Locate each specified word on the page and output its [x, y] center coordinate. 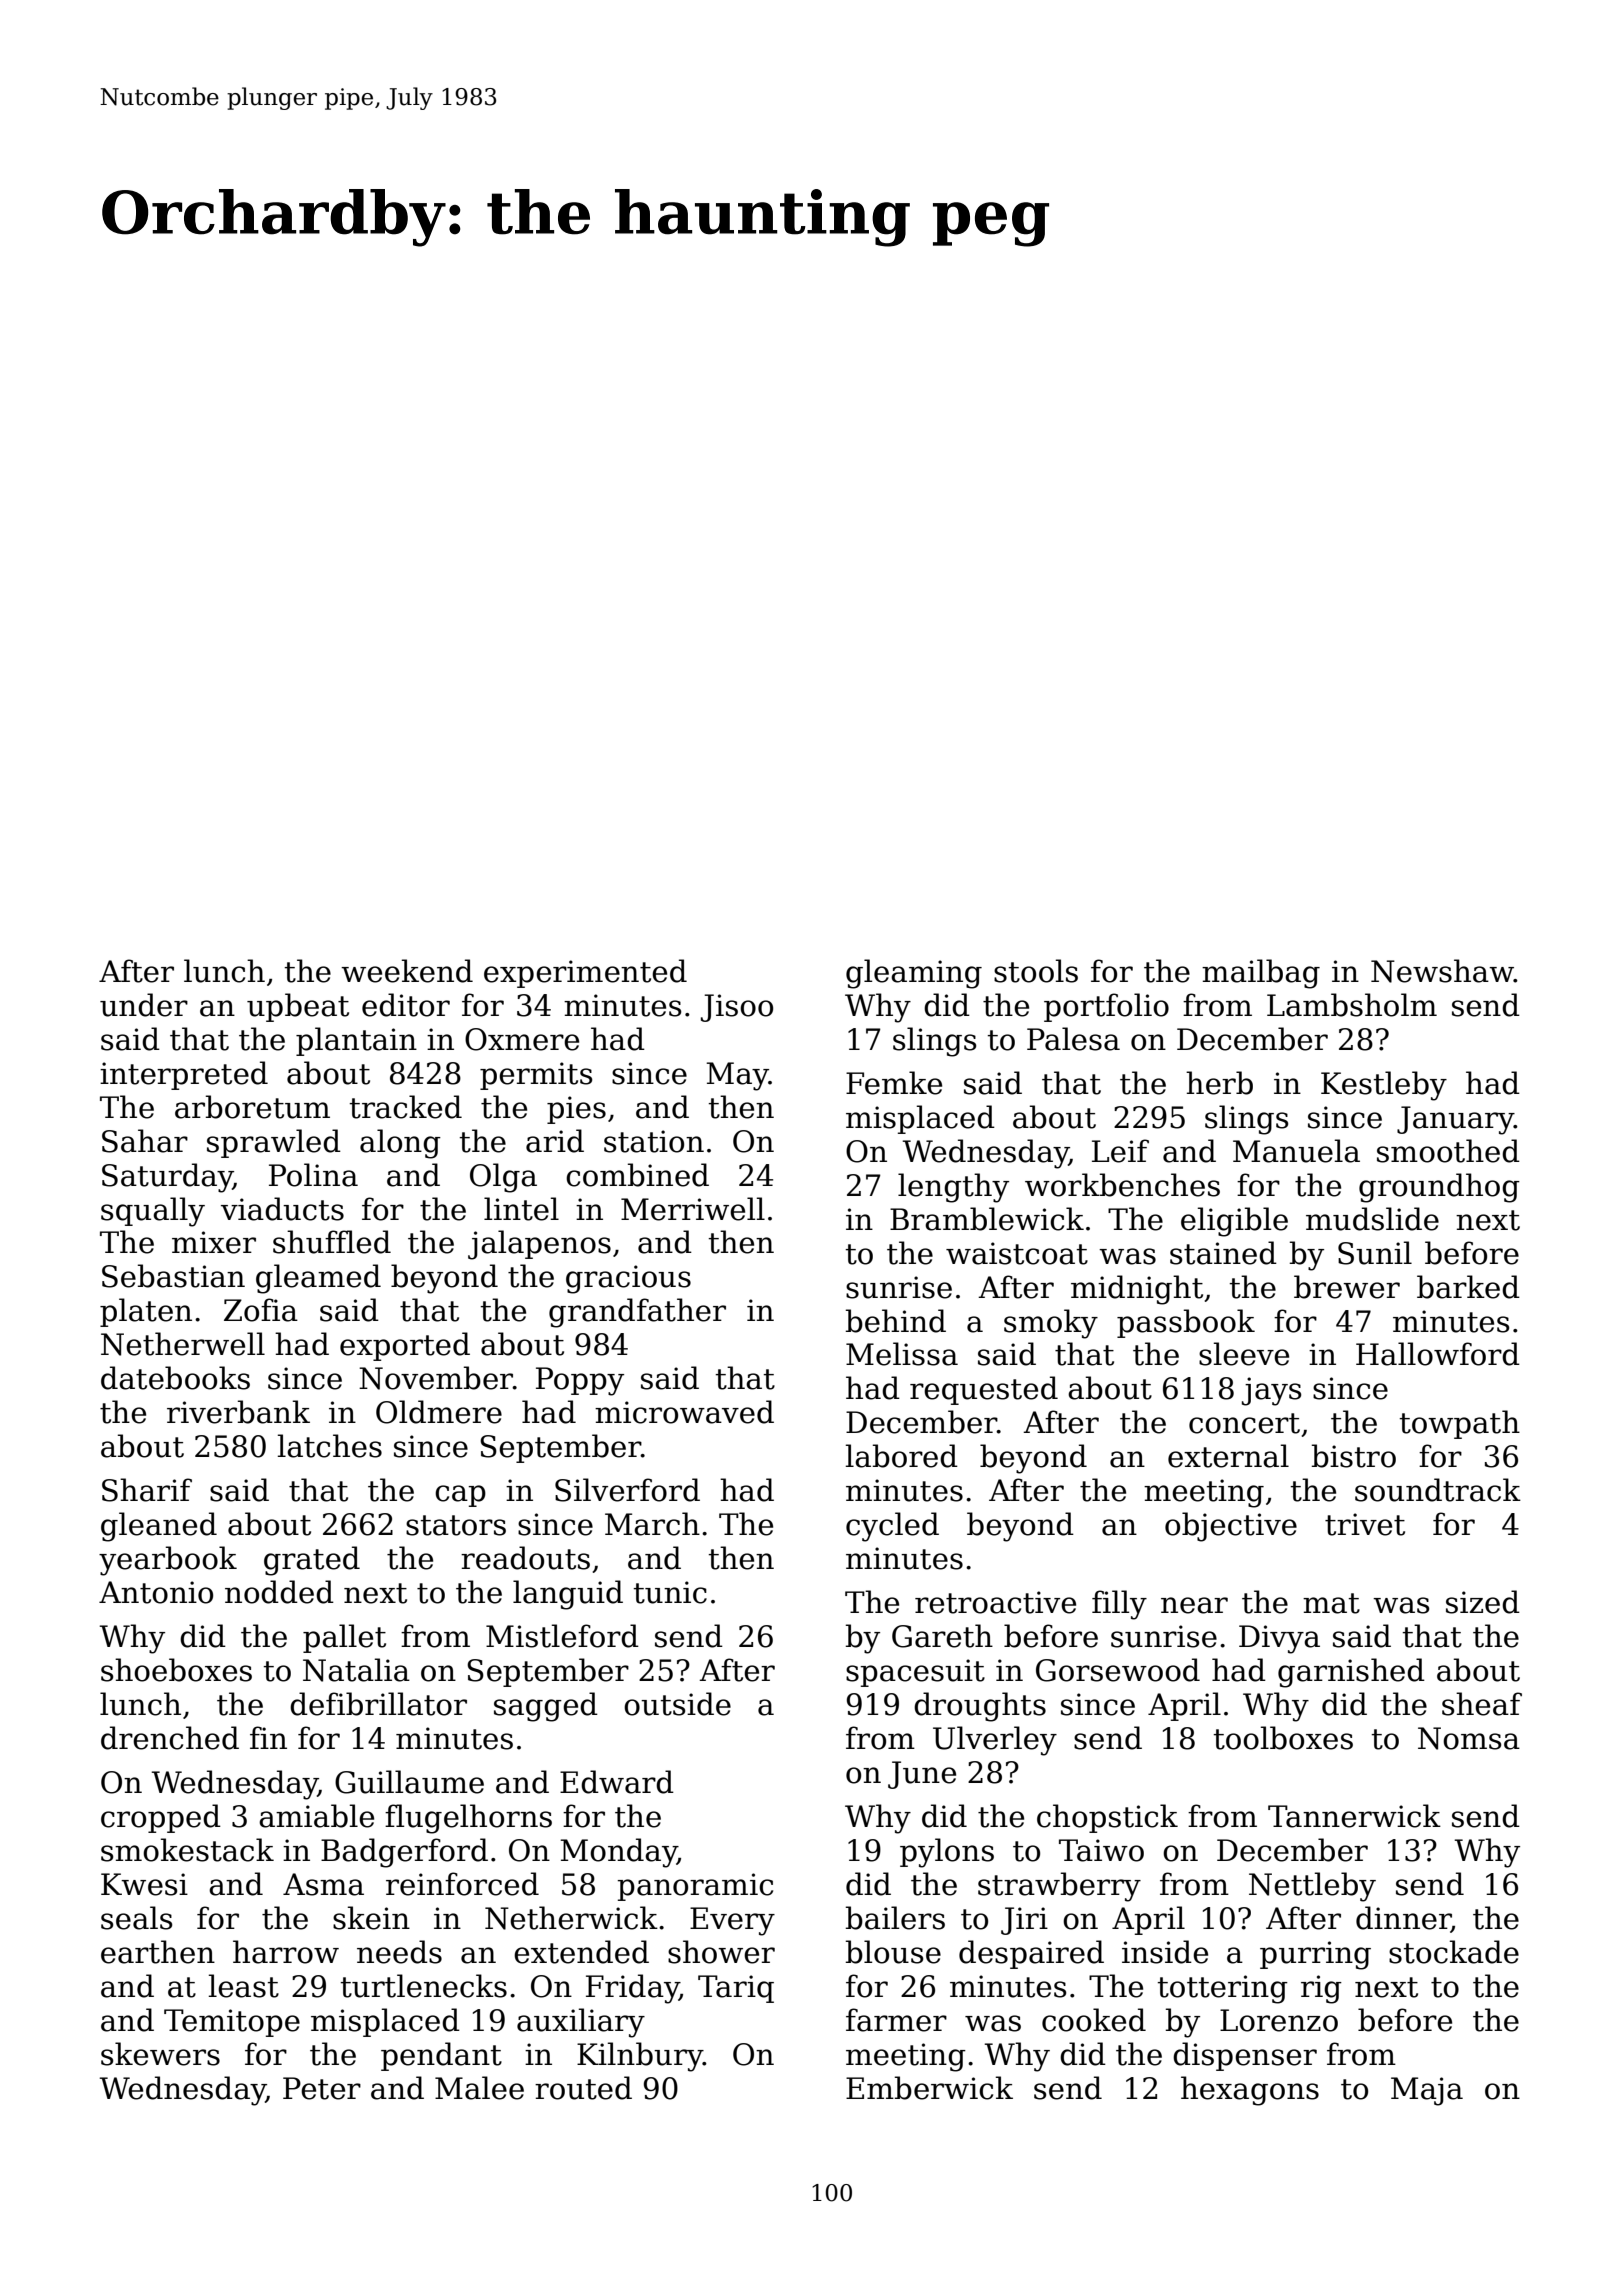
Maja [1427, 2091]
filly [1119, 1605]
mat [1331, 1603]
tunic [670, 1592]
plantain [356, 1041]
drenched [170, 1738]
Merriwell [693, 1209]
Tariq [736, 1989]
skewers [160, 2054]
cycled [892, 1527]
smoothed [1448, 1151]
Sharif [147, 1490]
